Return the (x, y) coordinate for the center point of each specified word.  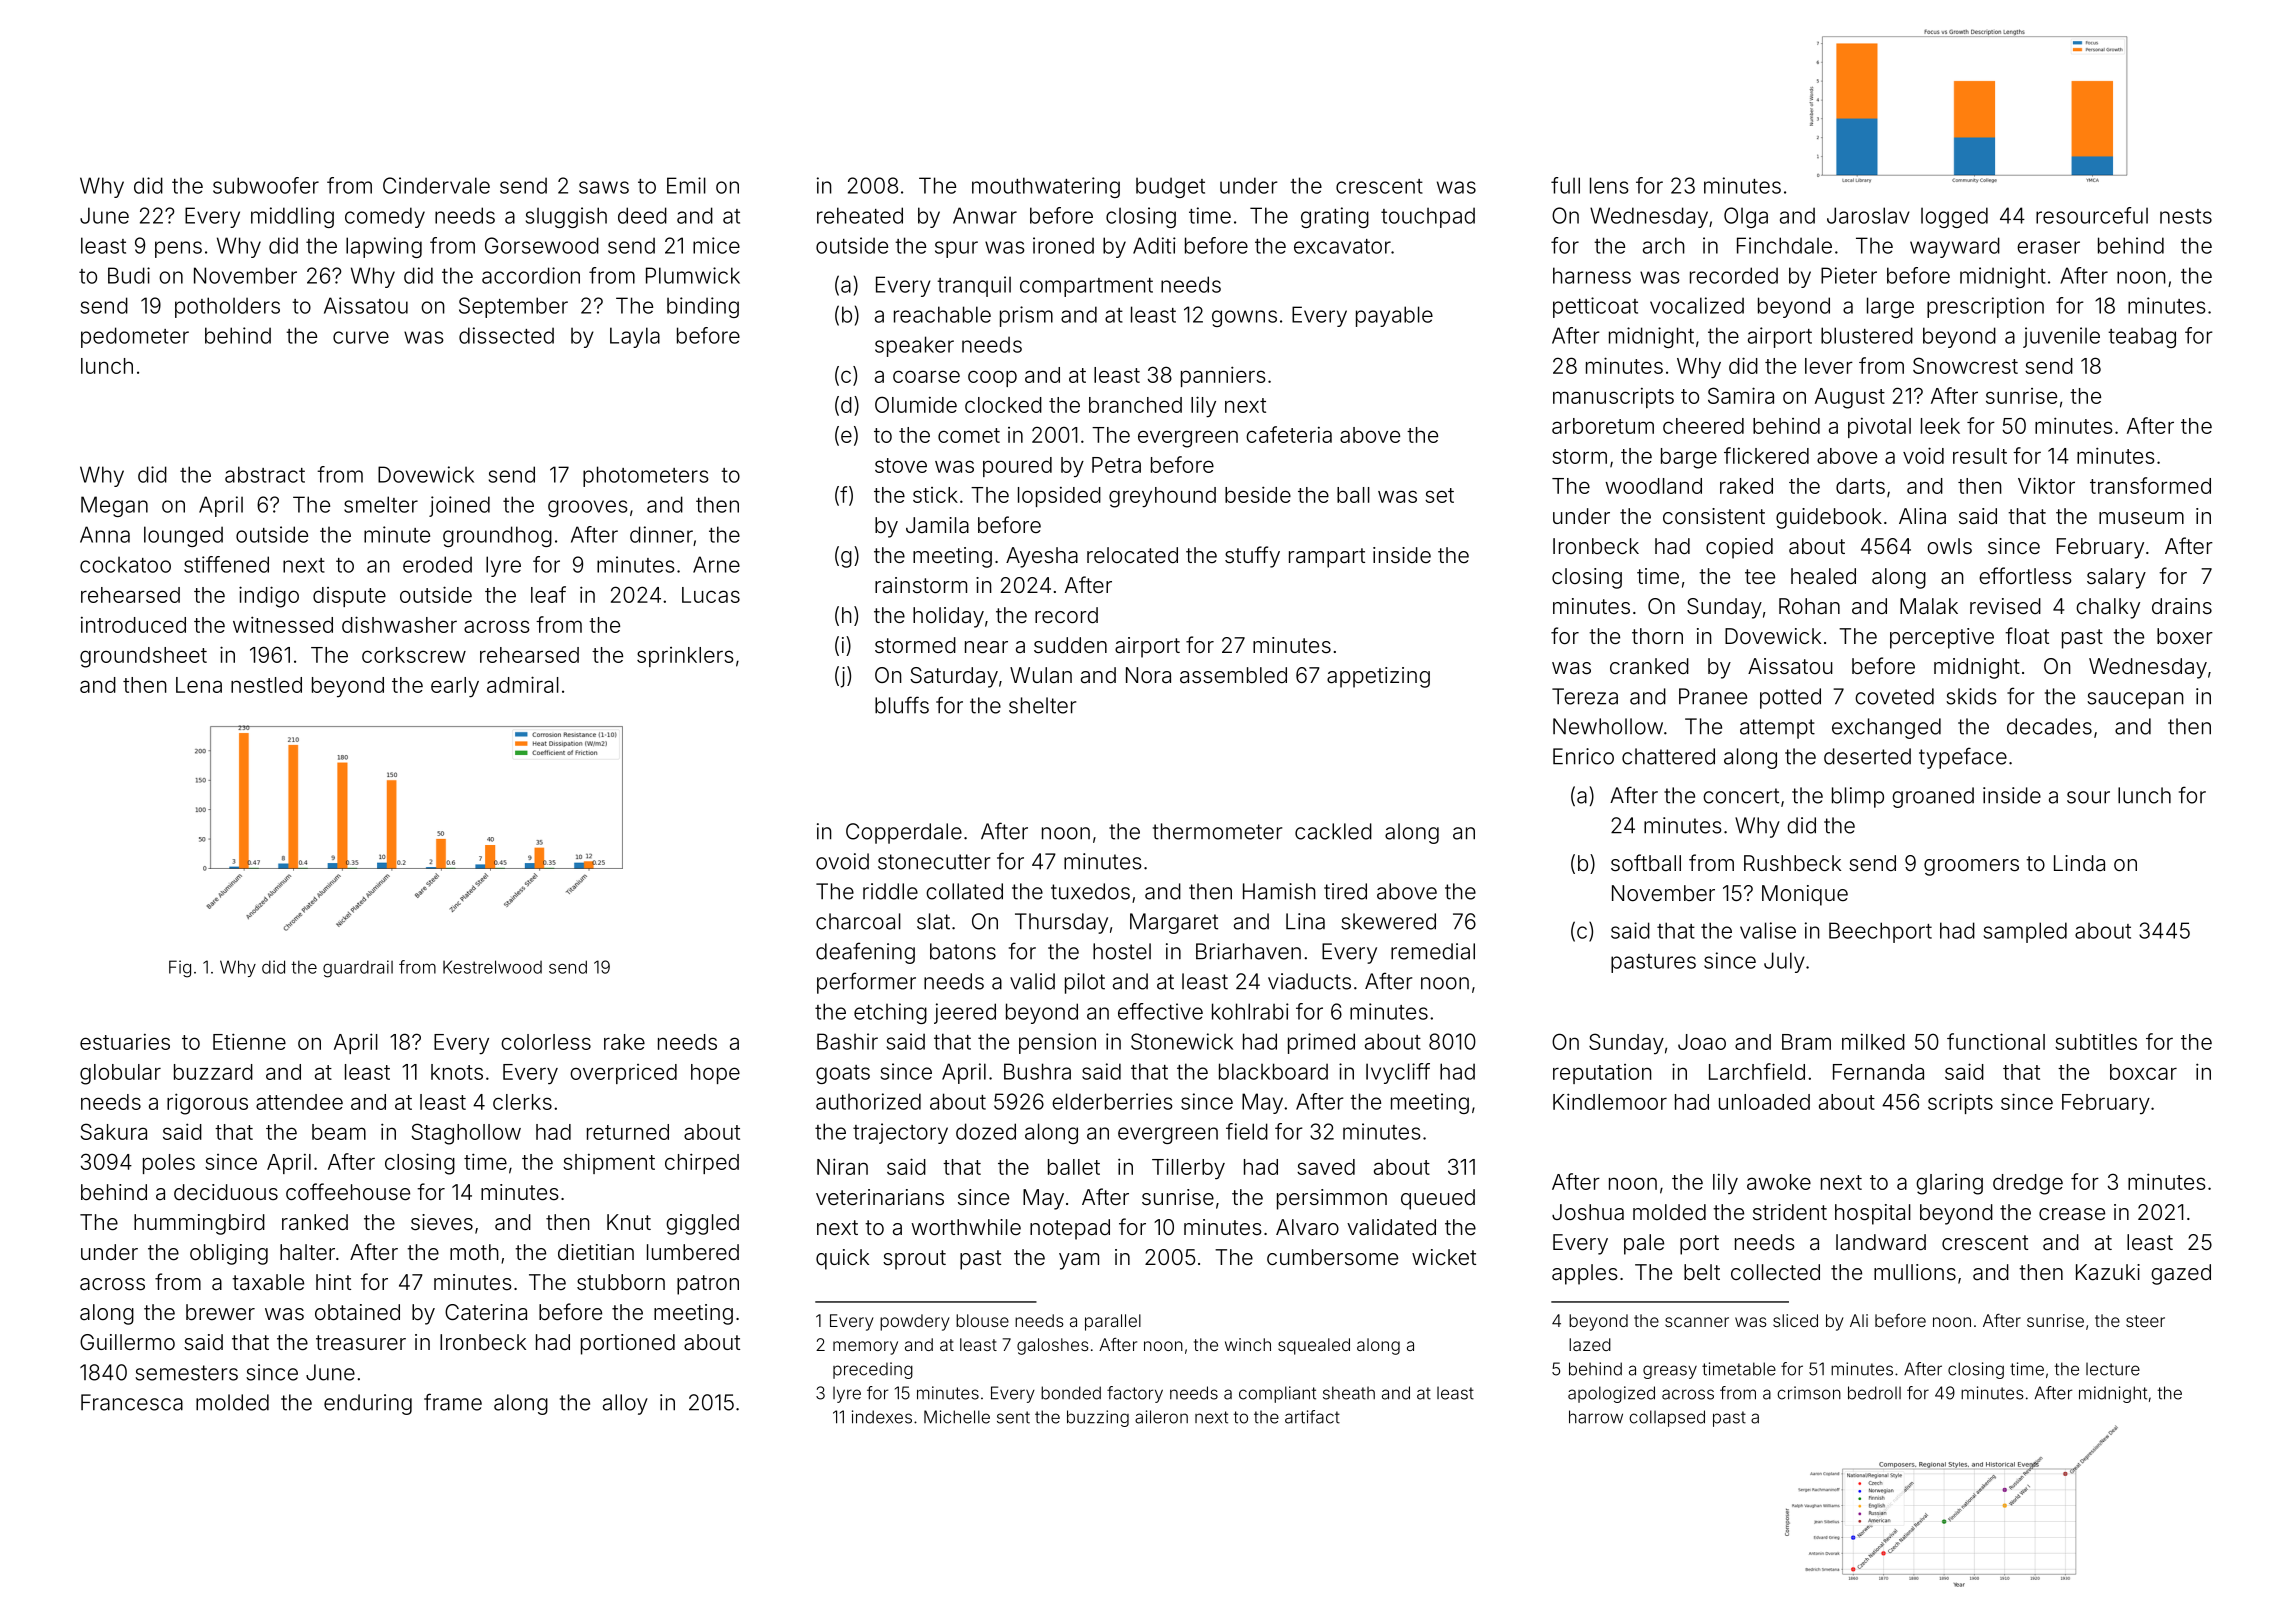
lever (1829, 366)
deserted (1867, 756)
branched (1135, 405)
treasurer (361, 1343)
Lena (199, 685)
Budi (129, 275)
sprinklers (685, 657)
